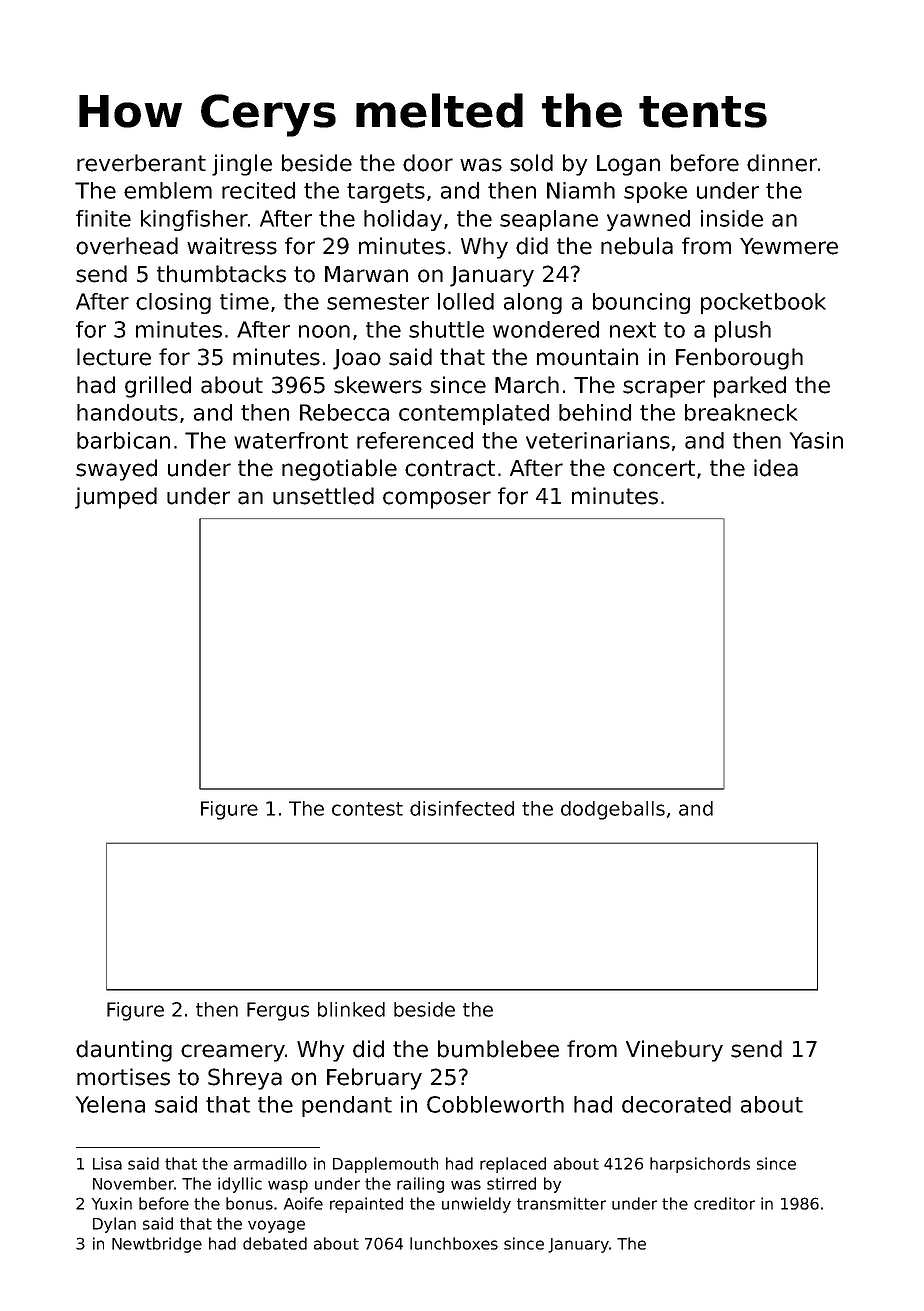  What do you see at coordinates (724, 1203) in the image?
I see `creditor` at bounding box center [724, 1203].
